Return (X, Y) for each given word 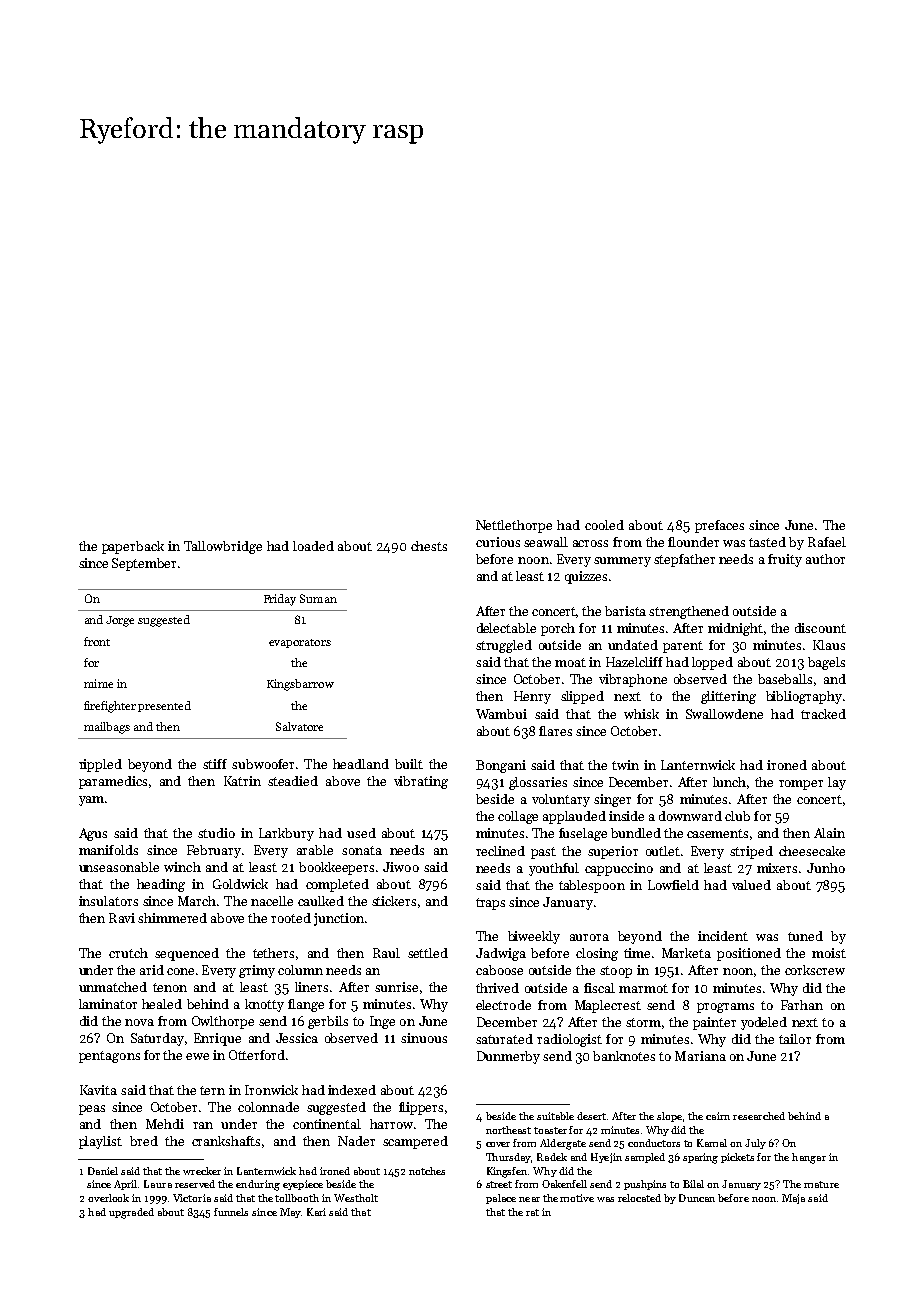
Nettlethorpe (514, 526)
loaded (313, 546)
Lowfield (673, 885)
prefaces (719, 526)
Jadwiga (501, 954)
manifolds (108, 850)
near (529, 1199)
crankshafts (226, 1141)
